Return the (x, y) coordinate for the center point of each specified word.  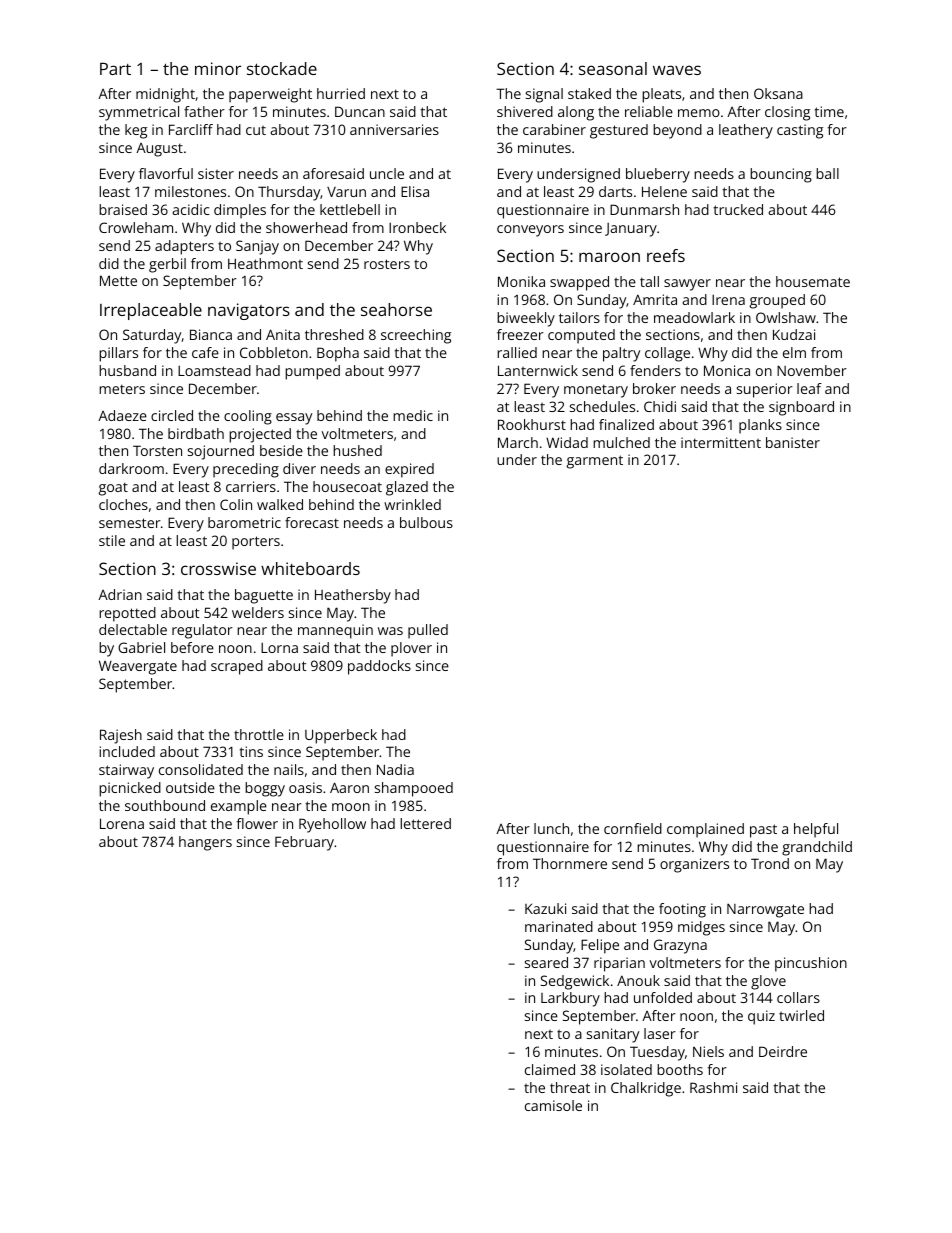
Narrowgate (765, 911)
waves (677, 70)
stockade (282, 68)
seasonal (613, 68)
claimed (550, 1069)
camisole (553, 1105)
